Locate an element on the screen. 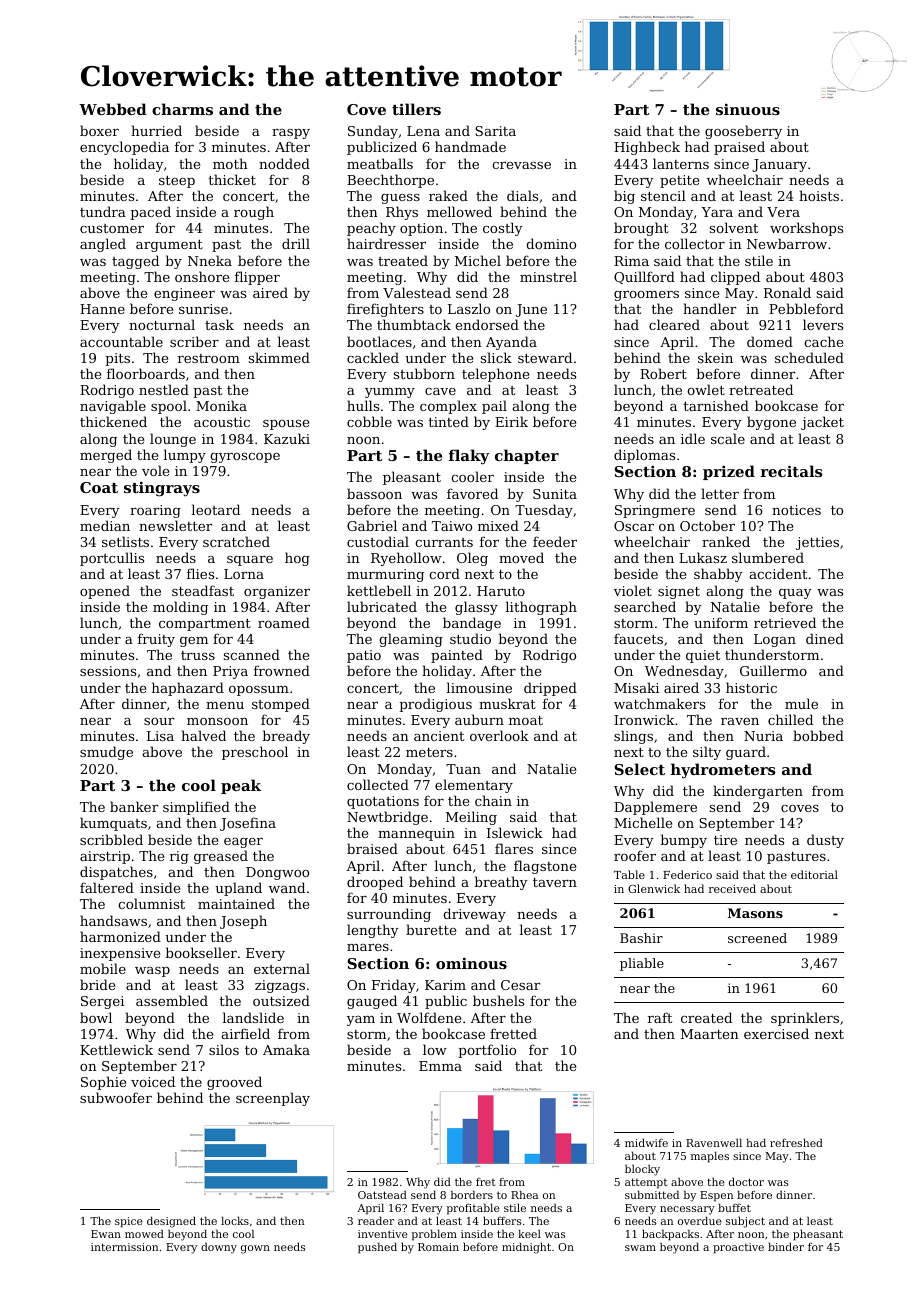 The image size is (924, 1308). Sarita is located at coordinates (495, 131).
